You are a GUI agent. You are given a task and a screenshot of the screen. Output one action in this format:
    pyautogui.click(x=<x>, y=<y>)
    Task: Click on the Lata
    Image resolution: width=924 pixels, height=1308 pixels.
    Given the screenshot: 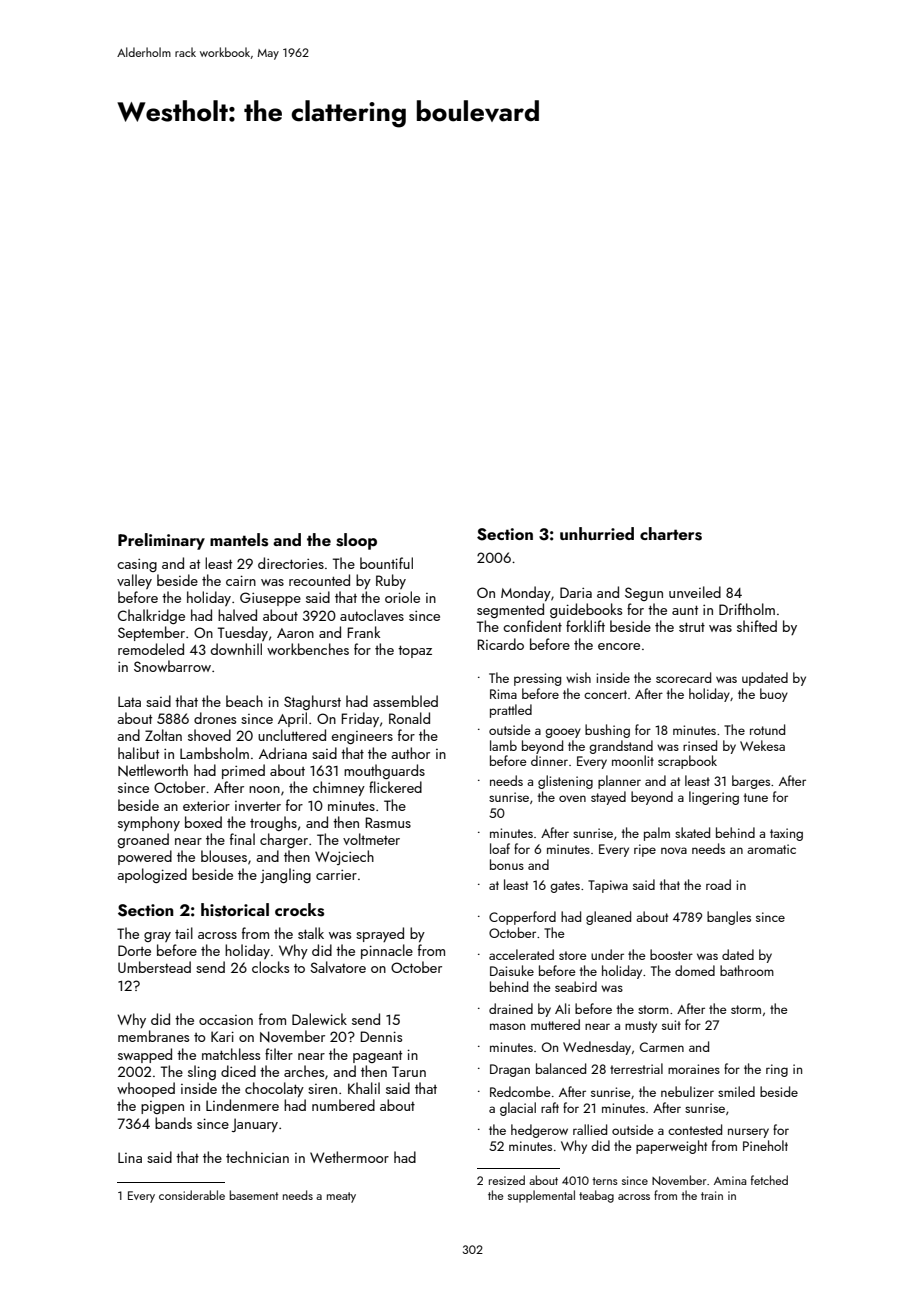 What is the action you would take?
    pyautogui.click(x=129, y=701)
